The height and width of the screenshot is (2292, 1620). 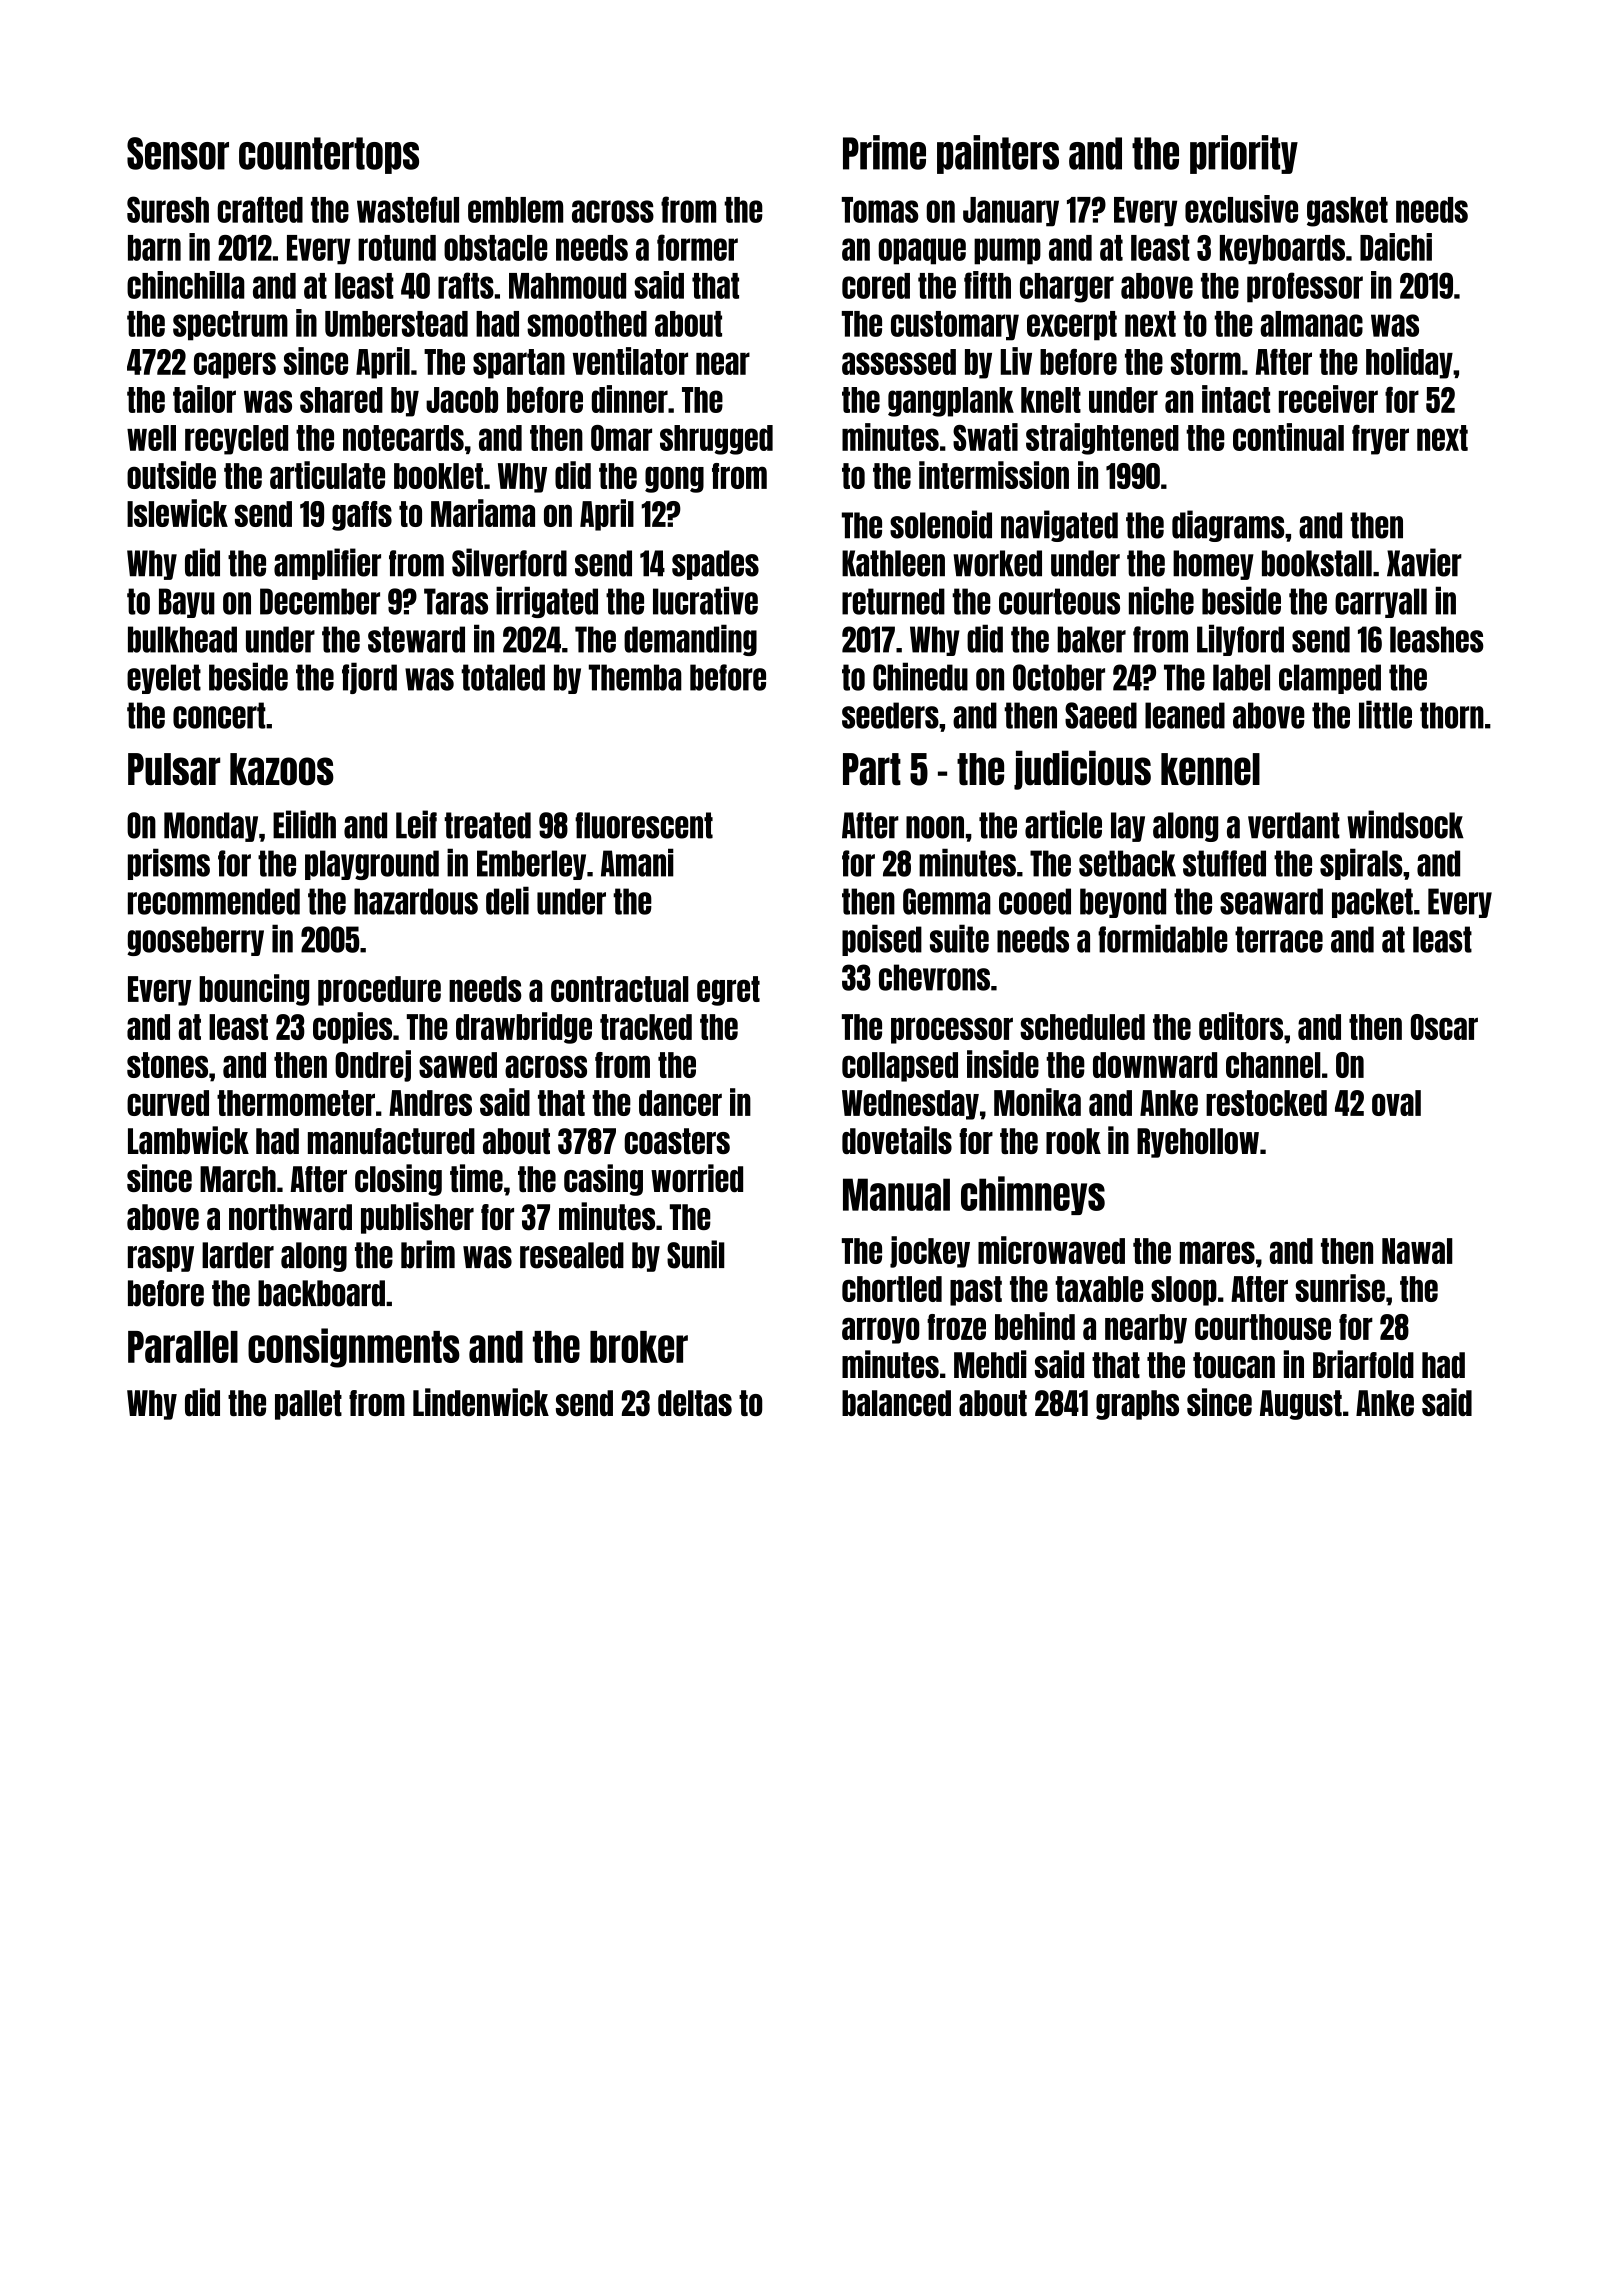 I want to click on copies, so click(x=352, y=1028).
